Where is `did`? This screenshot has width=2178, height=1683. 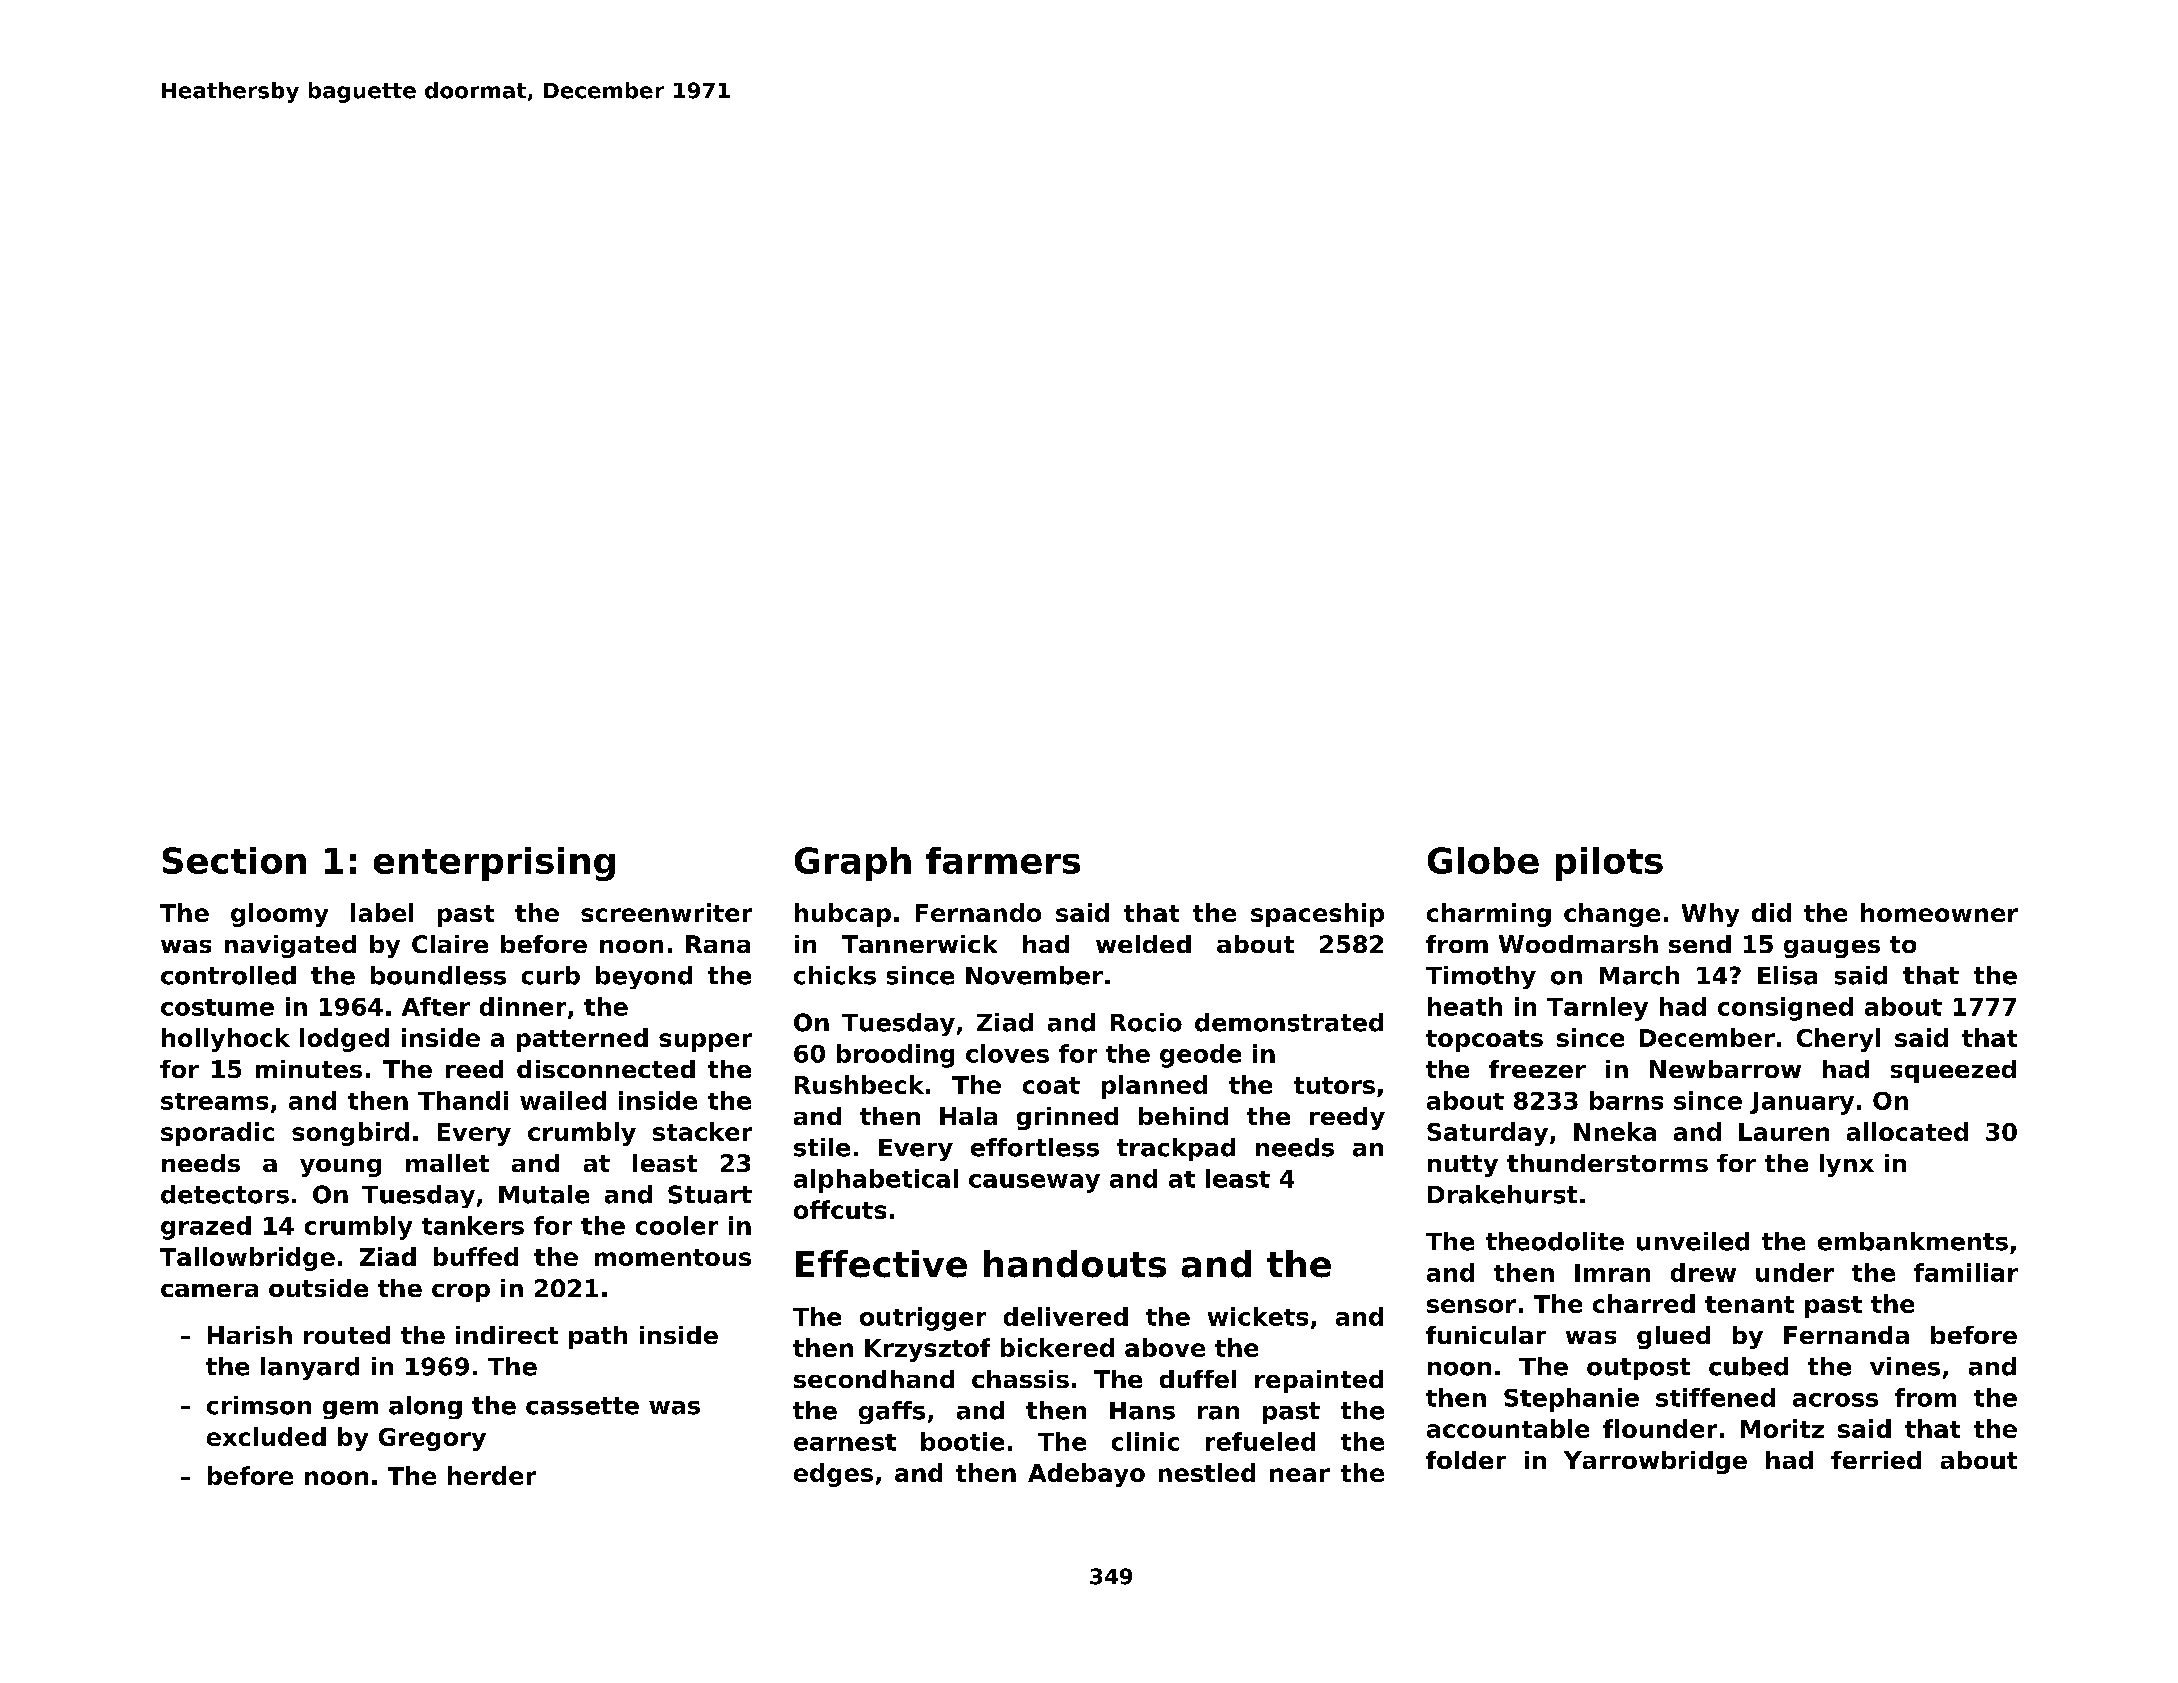 did is located at coordinates (1771, 912).
